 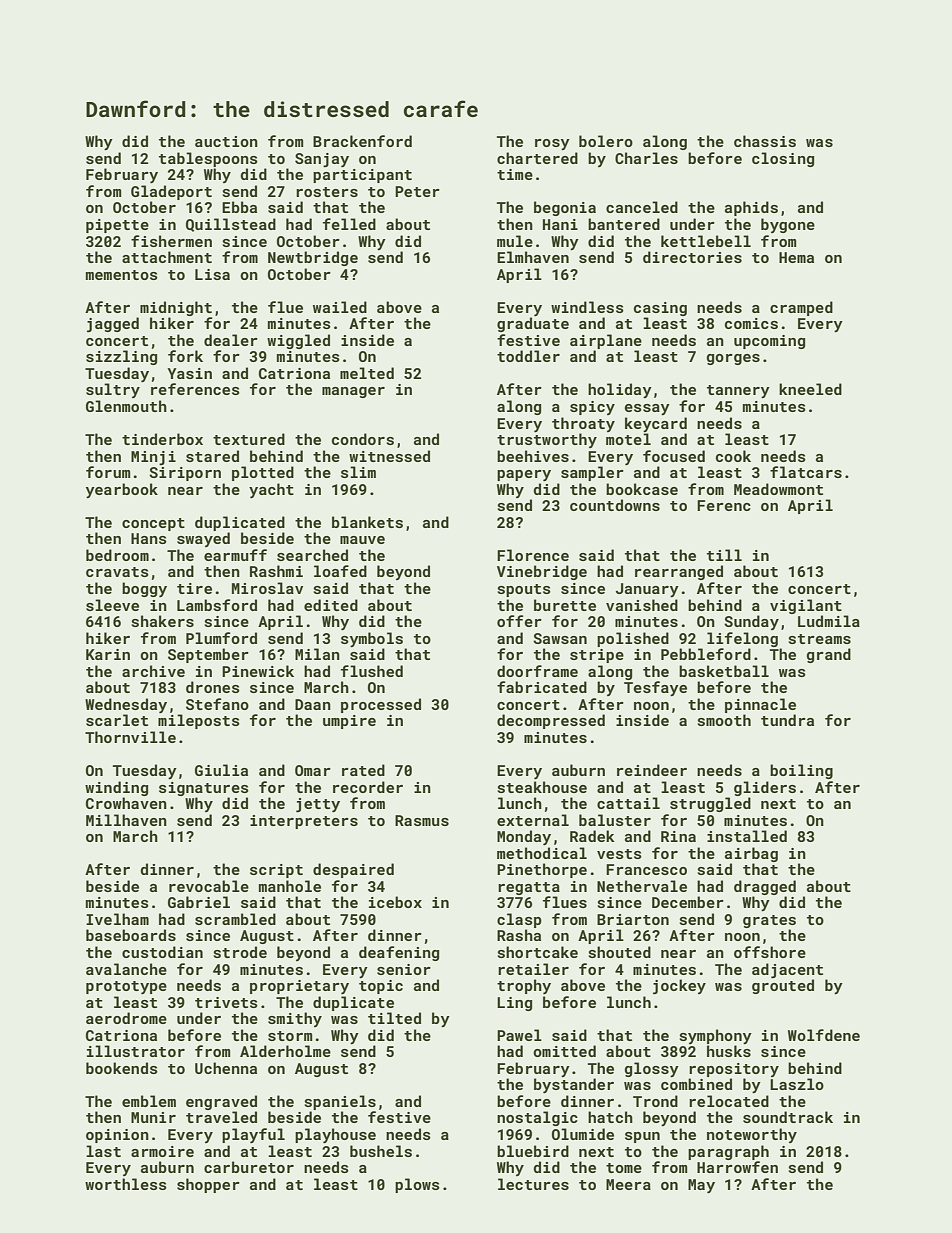 I want to click on offer, so click(x=519, y=621).
